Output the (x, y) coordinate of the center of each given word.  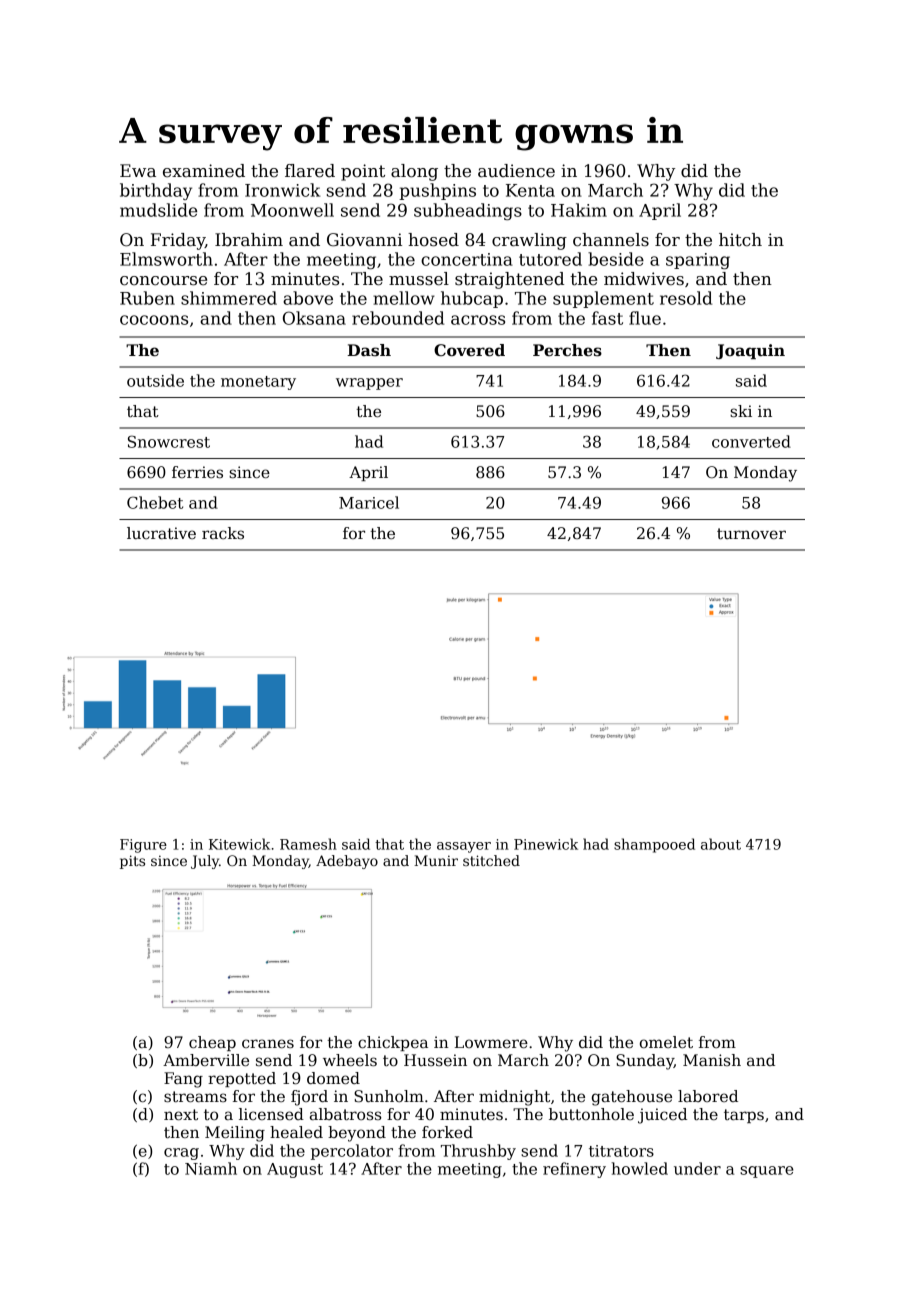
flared (310, 171)
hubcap (472, 299)
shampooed (654, 845)
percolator (352, 1152)
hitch (740, 240)
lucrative (161, 533)
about (721, 844)
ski (741, 411)
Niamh (211, 1168)
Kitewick (239, 844)
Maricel (369, 502)
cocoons (154, 320)
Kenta (530, 190)
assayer (464, 847)
